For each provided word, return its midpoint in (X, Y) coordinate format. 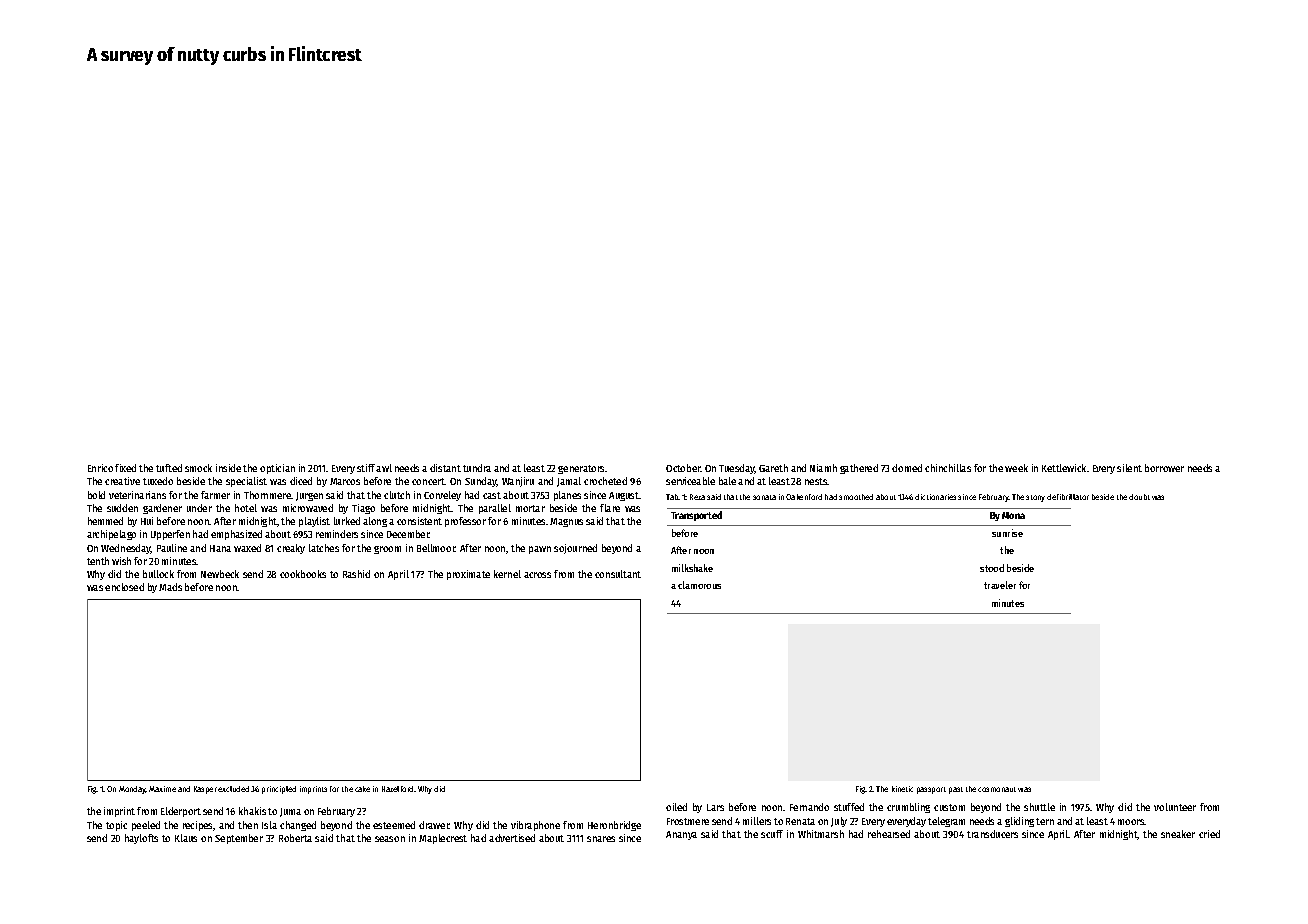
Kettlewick (1064, 468)
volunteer (1175, 807)
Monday (132, 790)
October (683, 468)
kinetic (902, 789)
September (239, 839)
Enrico (100, 468)
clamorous (699, 585)
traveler (1000, 585)
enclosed (124, 587)
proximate (468, 575)
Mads (170, 587)
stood (992, 568)
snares (601, 839)
